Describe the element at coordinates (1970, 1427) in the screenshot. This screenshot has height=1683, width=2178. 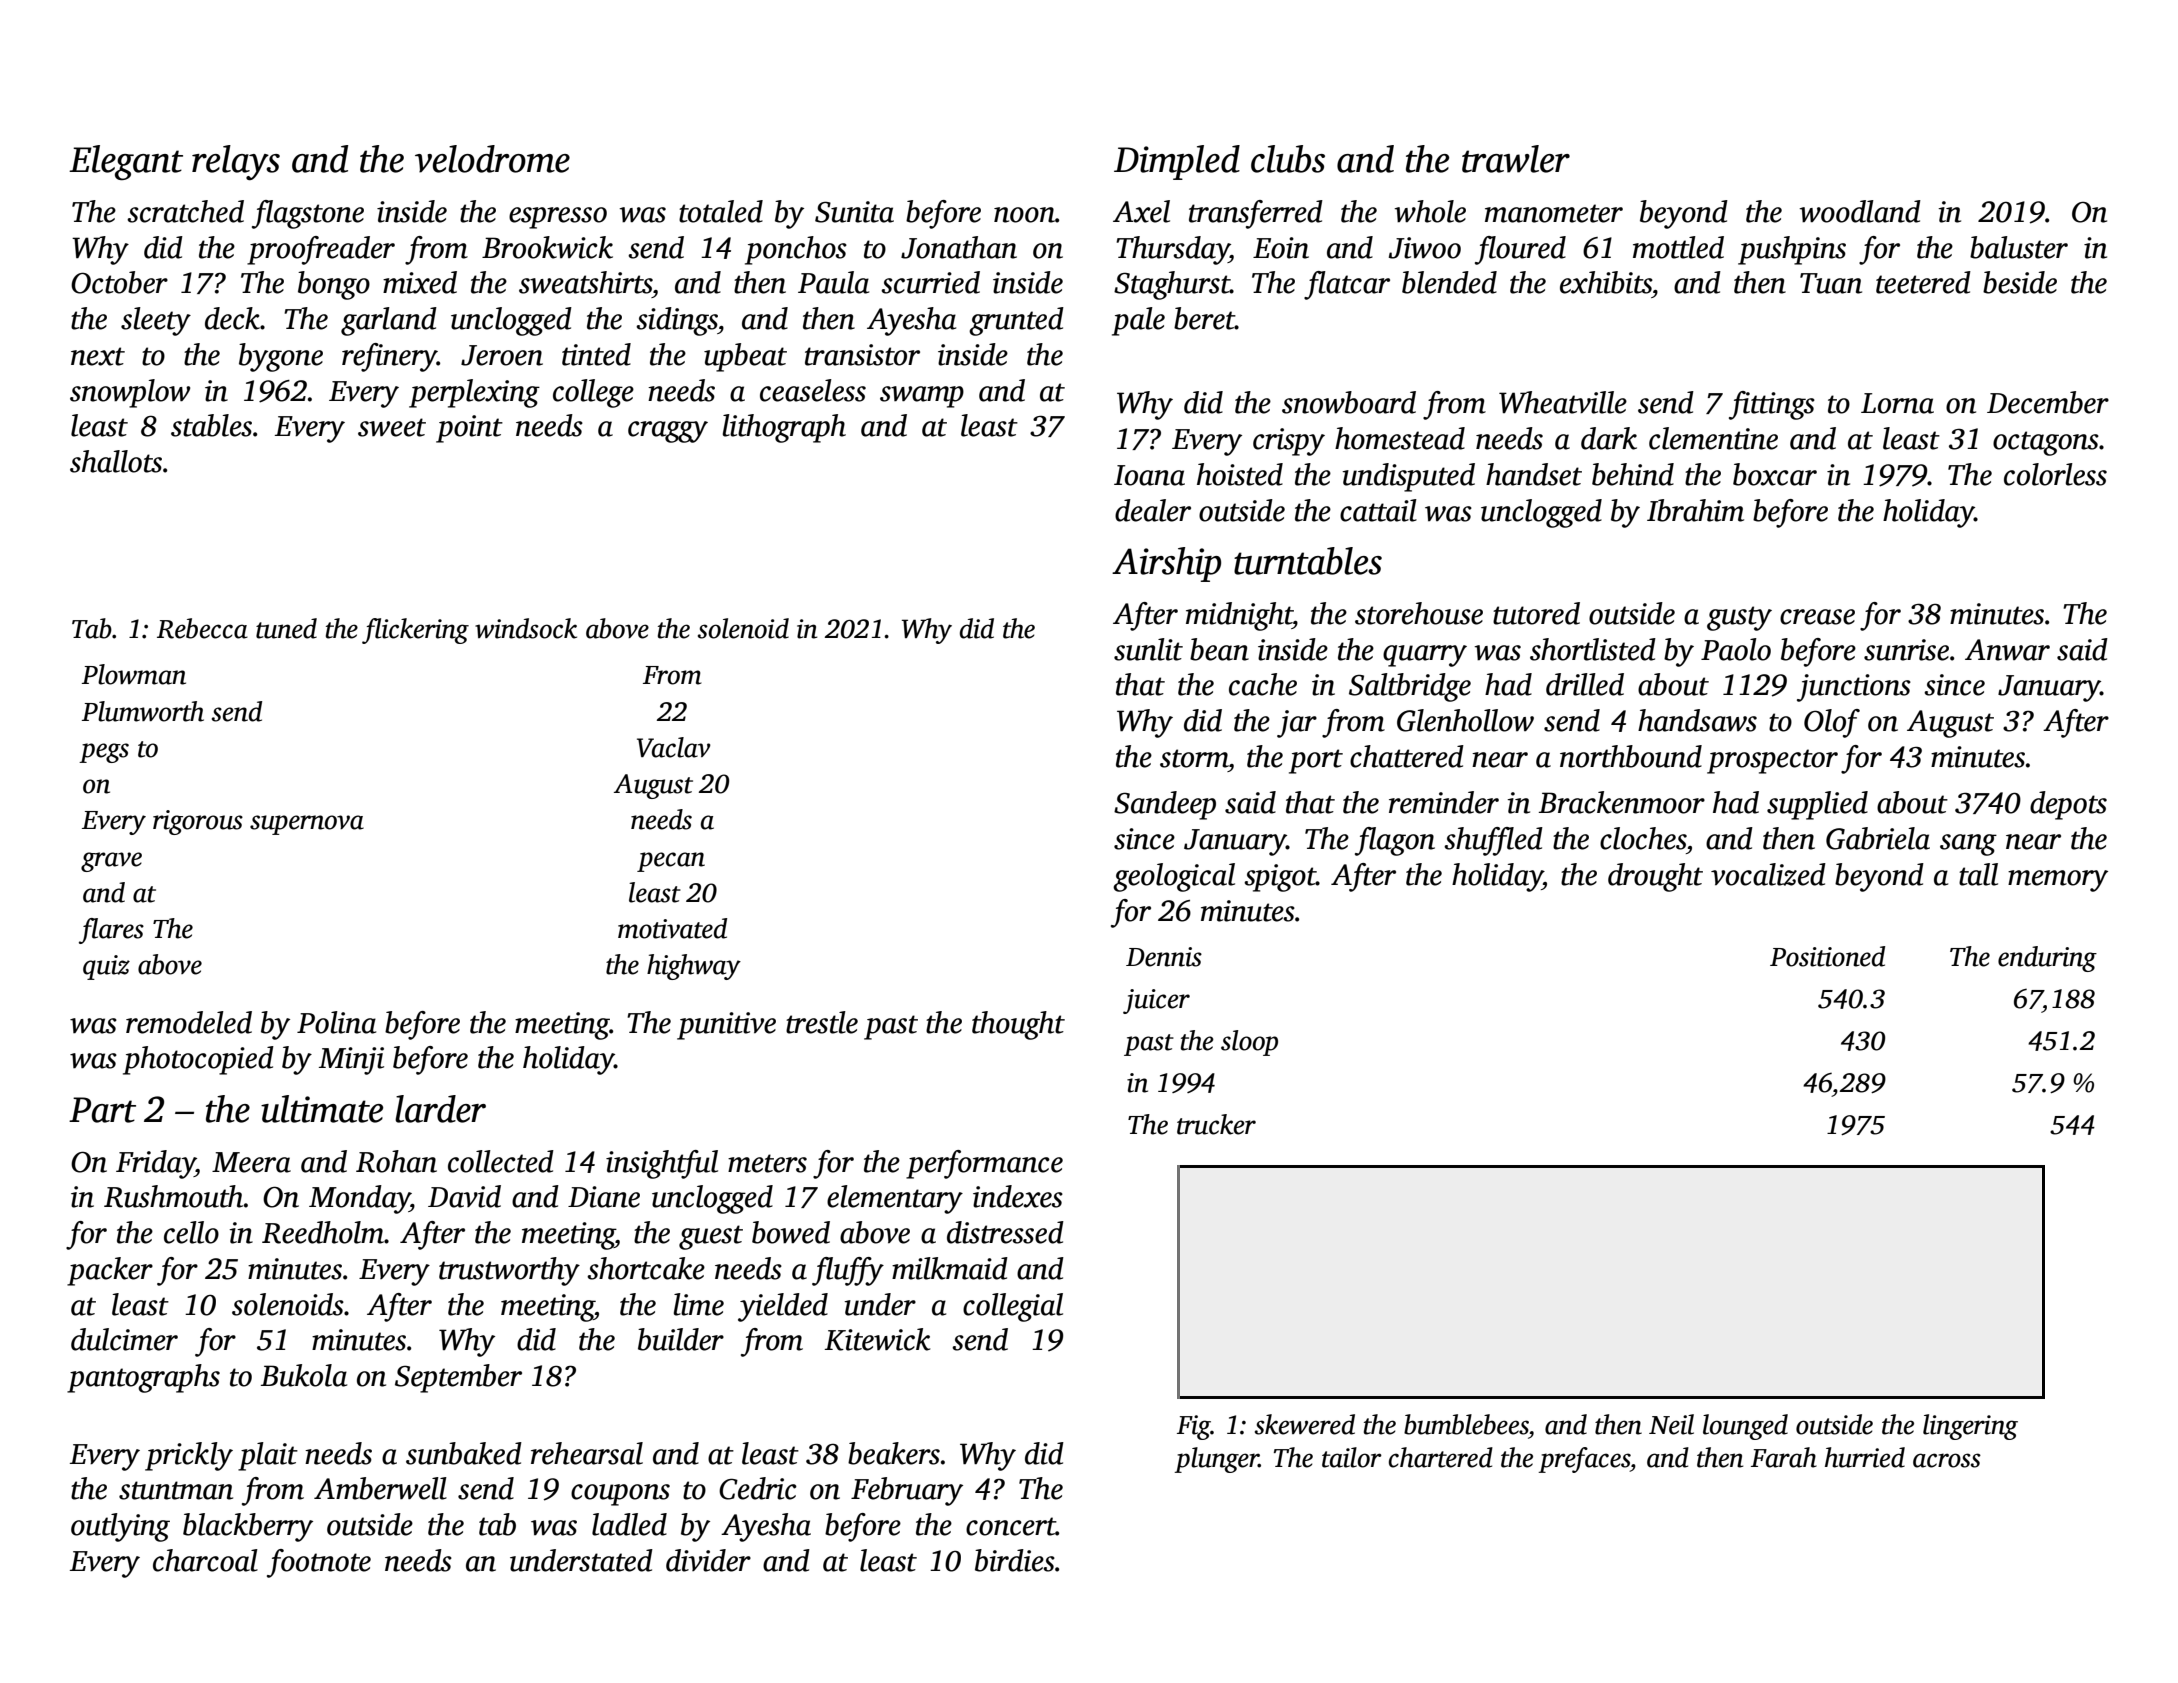
I see `lingering` at that location.
